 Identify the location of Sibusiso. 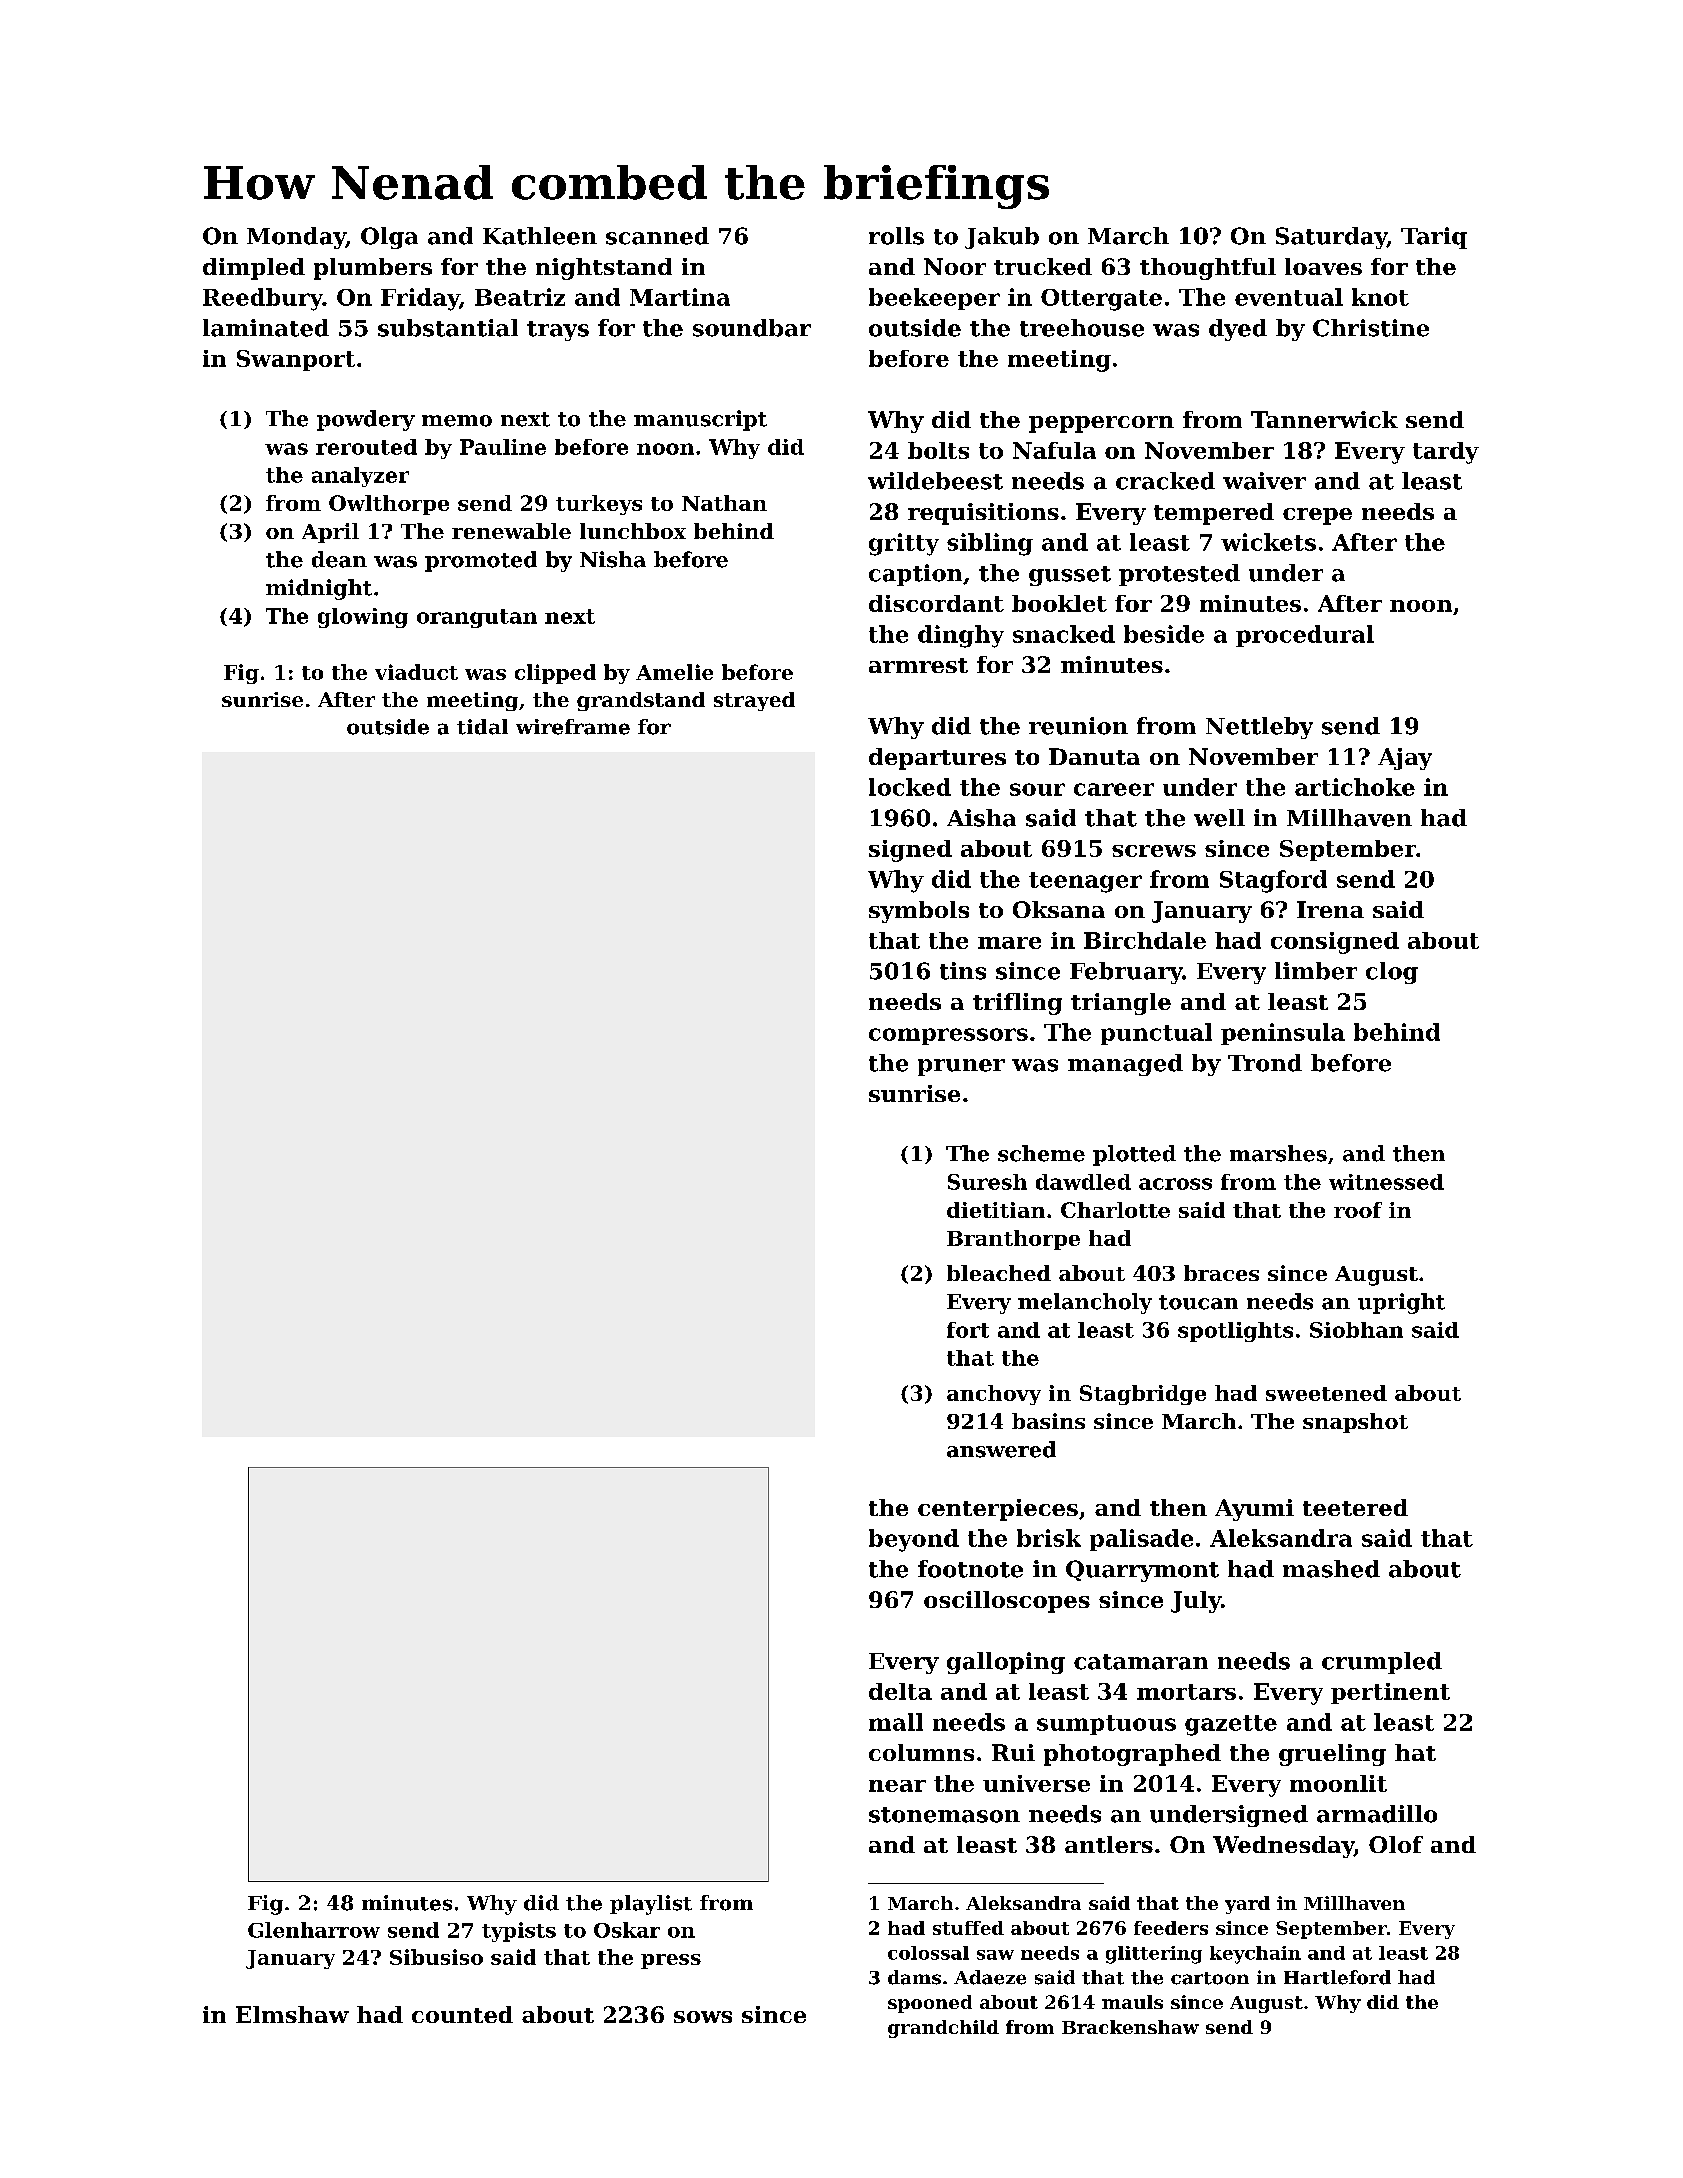
(436, 1957).
